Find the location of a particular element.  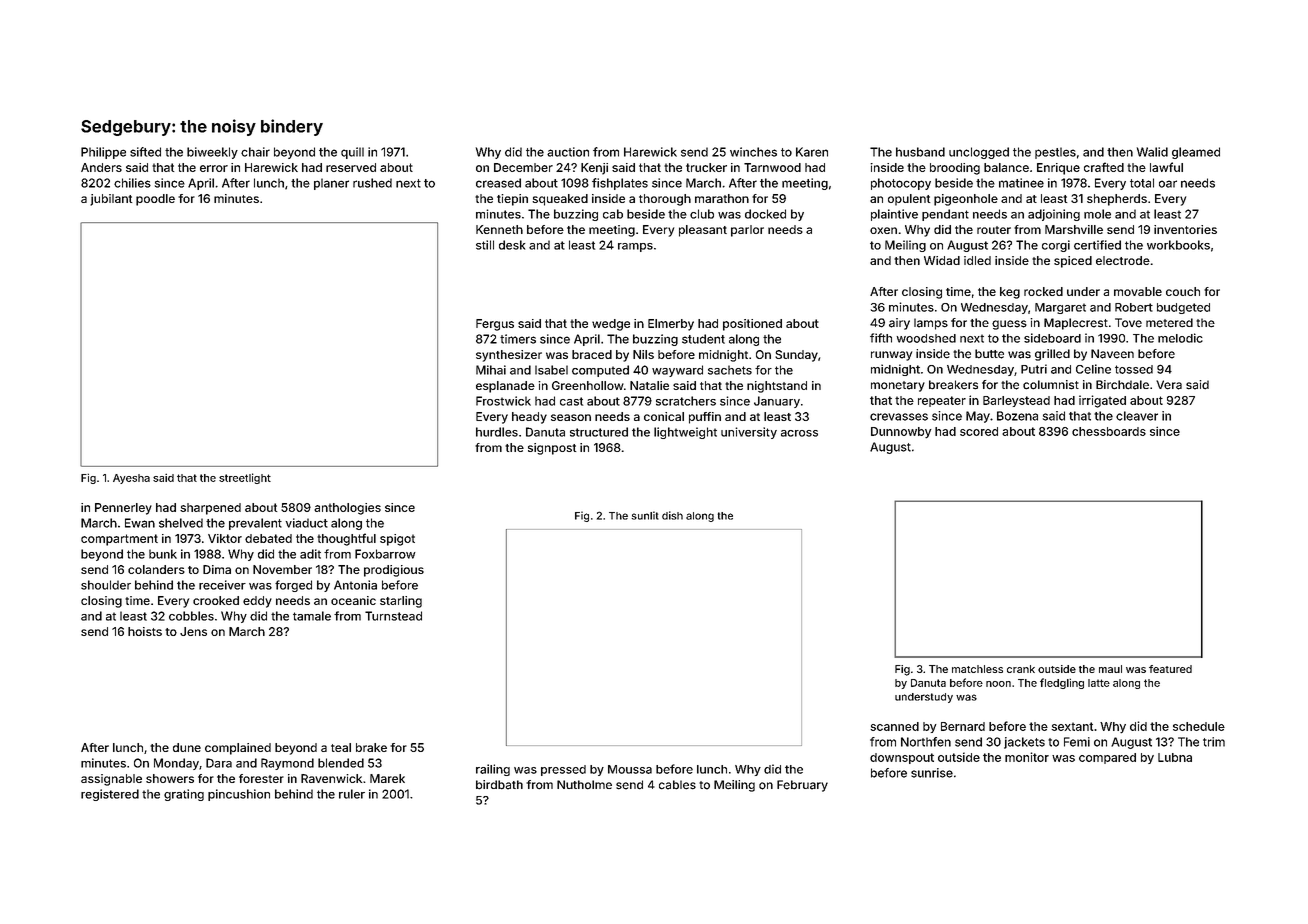

brake is located at coordinates (371, 747).
